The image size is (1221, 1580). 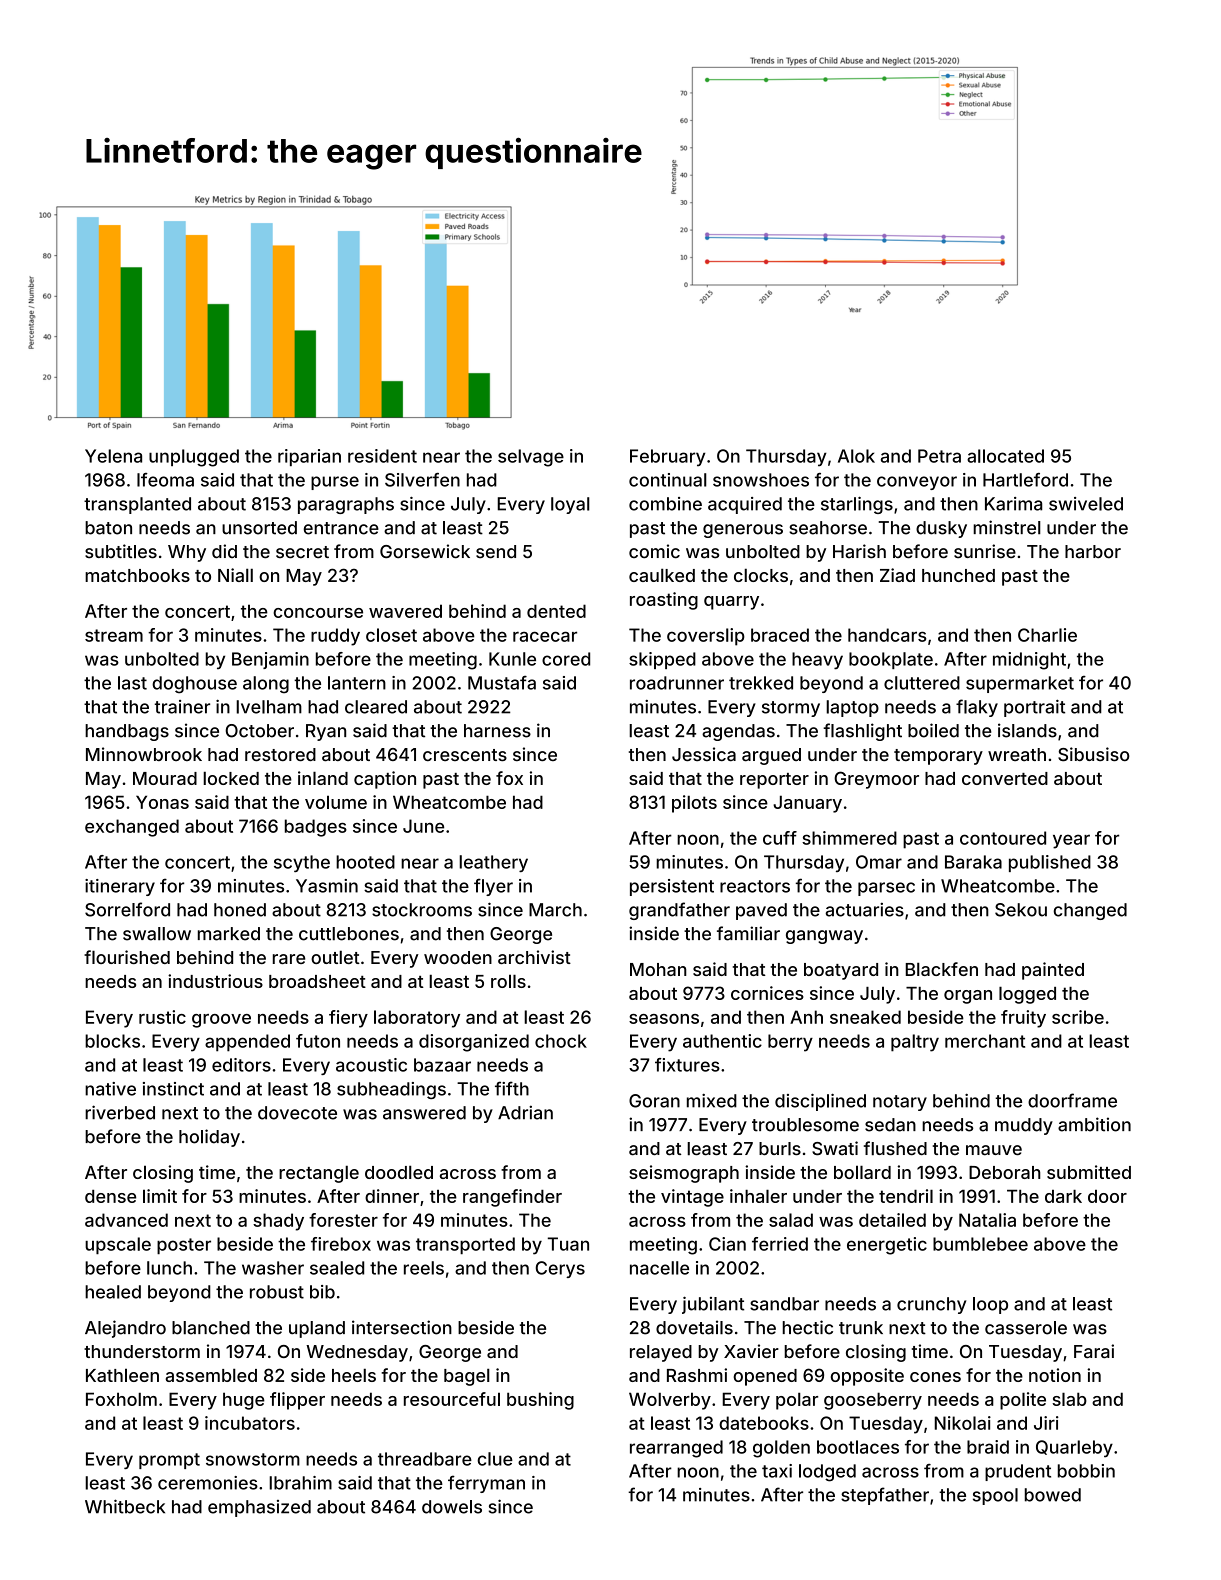 I want to click on itinerary, so click(x=120, y=887).
